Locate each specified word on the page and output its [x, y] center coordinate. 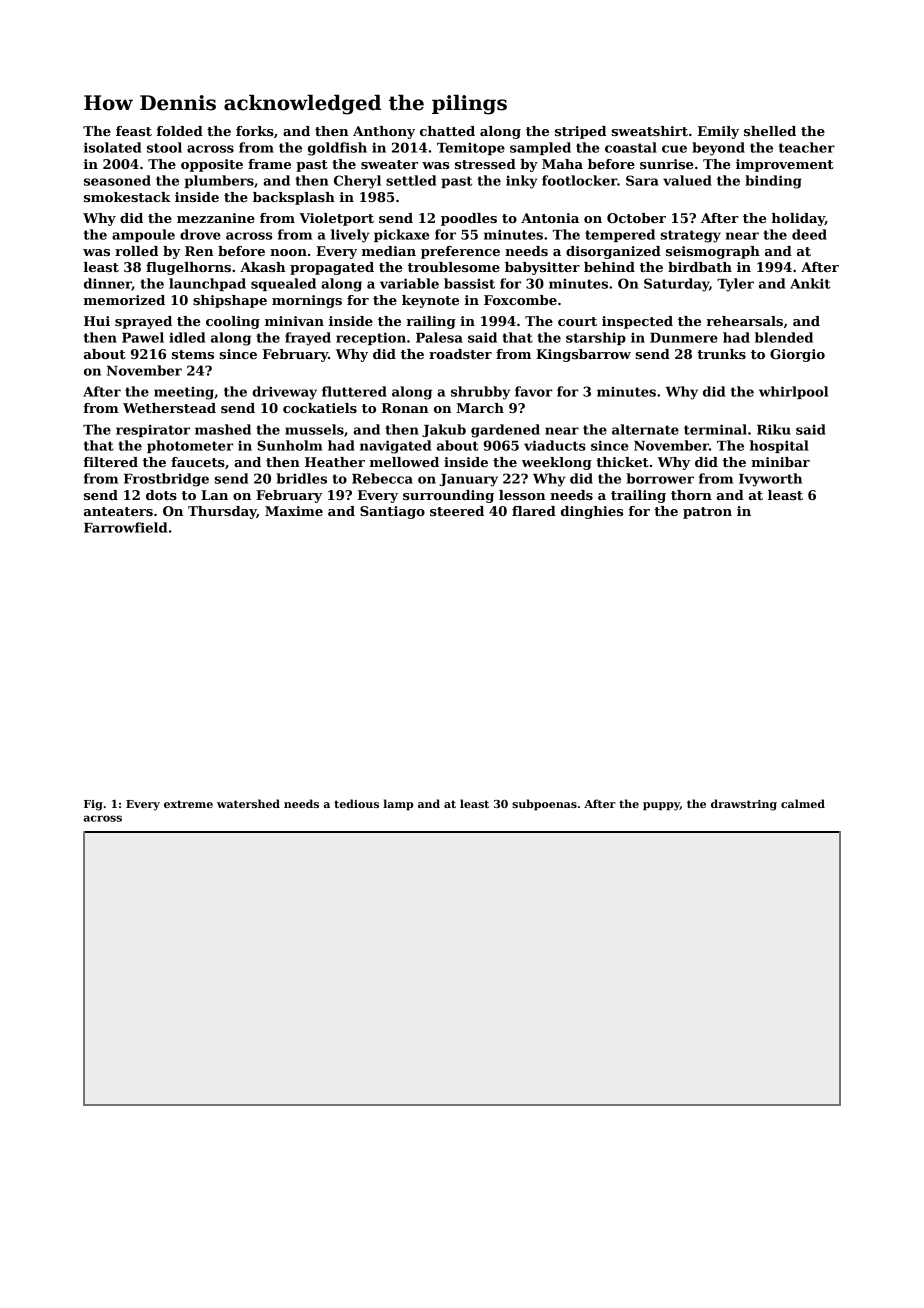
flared [534, 511]
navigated [395, 447]
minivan [294, 321]
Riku [774, 429]
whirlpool [793, 392]
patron [707, 513]
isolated [112, 147]
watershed [248, 803]
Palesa [439, 337]
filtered [111, 462]
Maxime [294, 511]
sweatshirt [650, 131]
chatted [447, 131]
